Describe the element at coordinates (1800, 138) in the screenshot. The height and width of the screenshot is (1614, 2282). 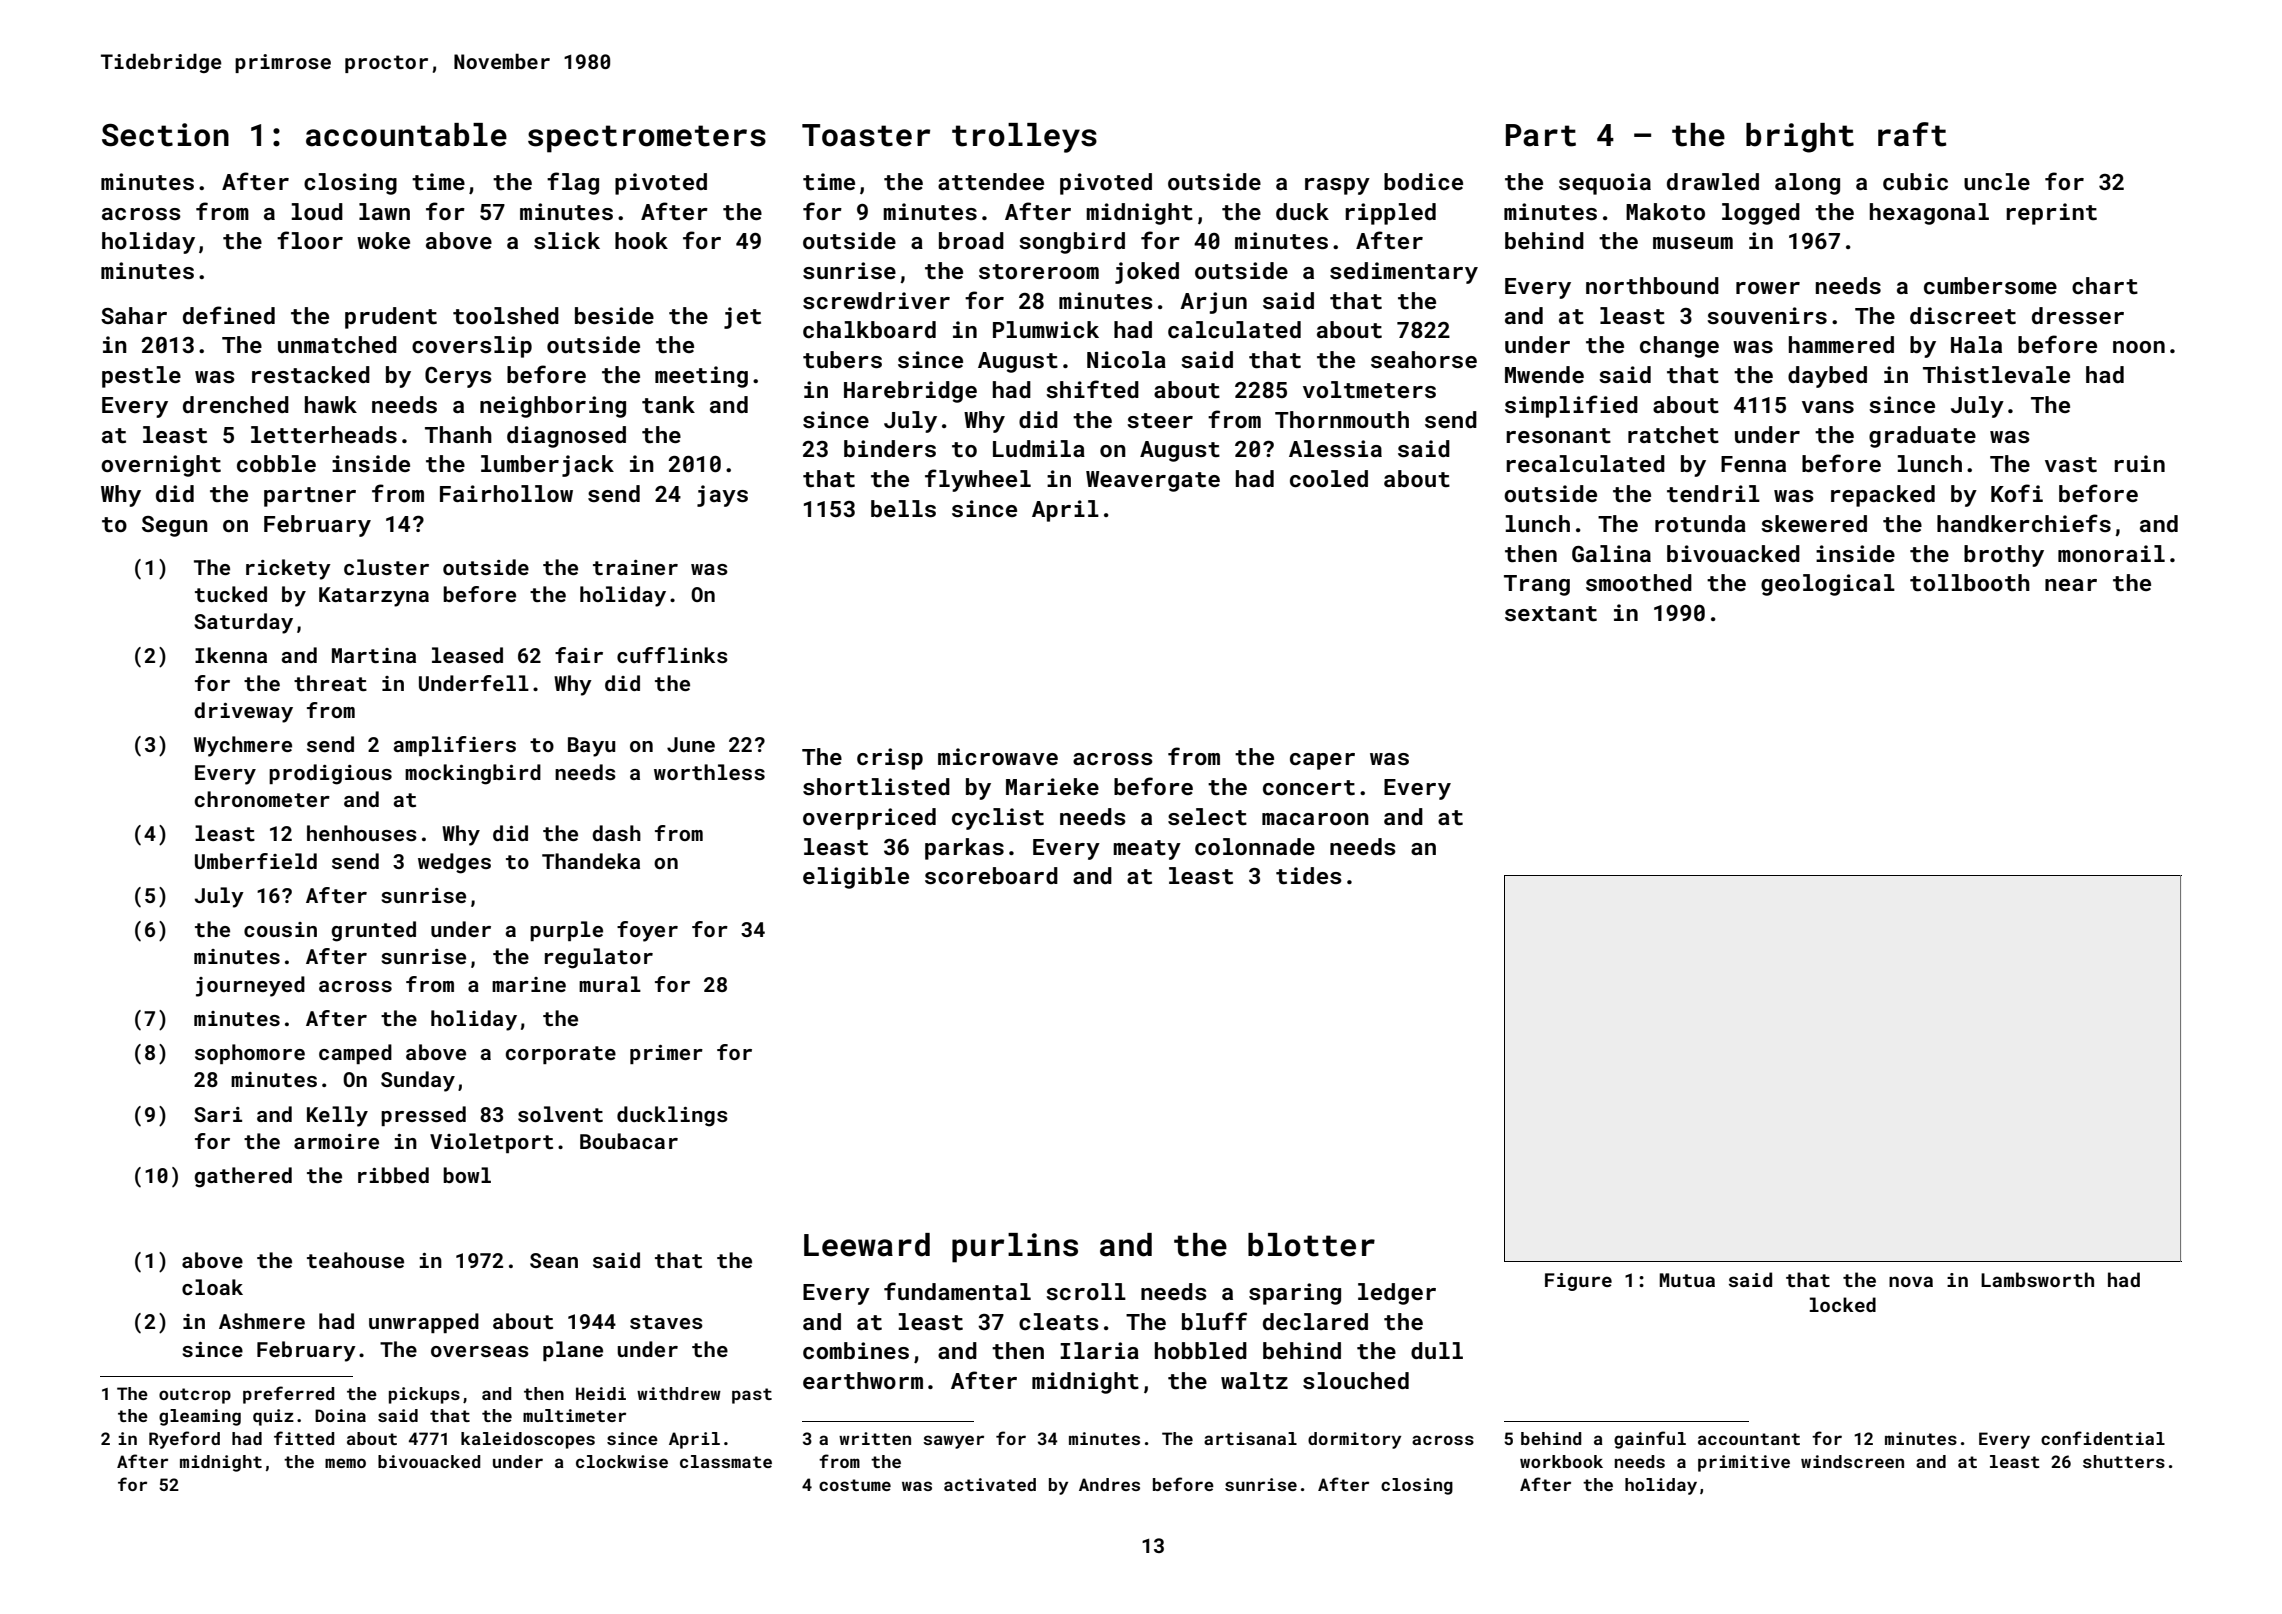
I see `bright` at that location.
